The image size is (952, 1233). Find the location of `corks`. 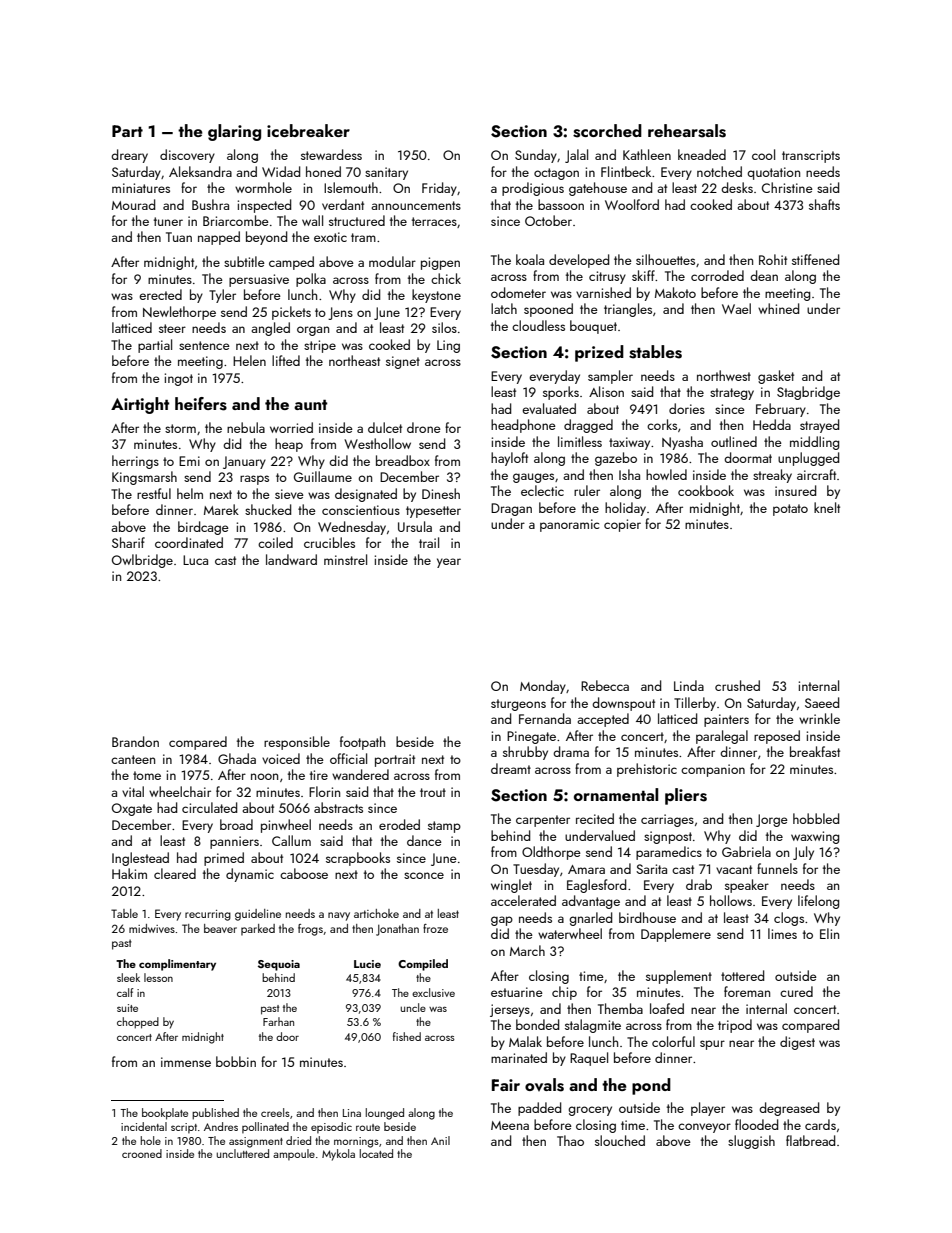

corks is located at coordinates (662, 424).
